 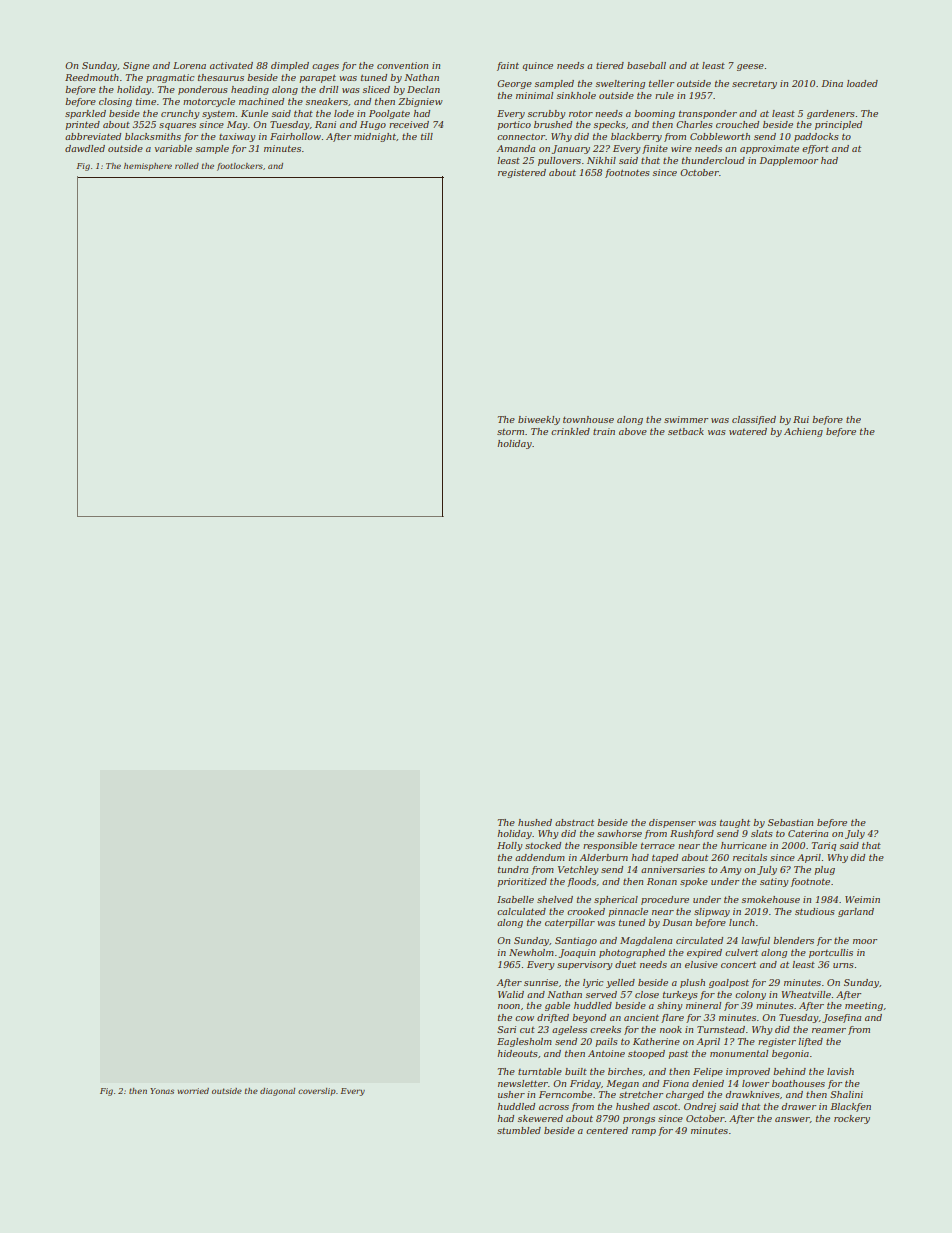 What do you see at coordinates (588, 419) in the screenshot?
I see `townhouse` at bounding box center [588, 419].
